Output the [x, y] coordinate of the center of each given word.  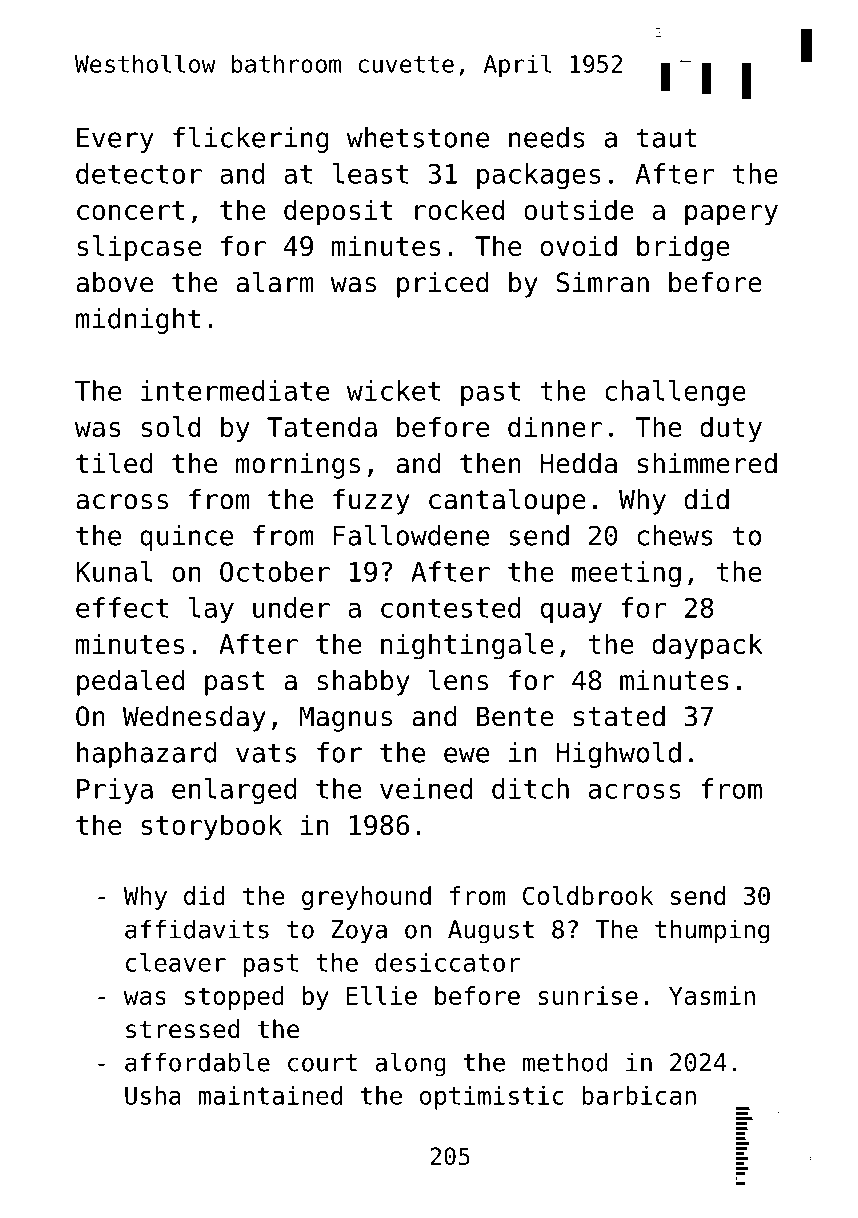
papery [731, 215]
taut [666, 138]
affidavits [197, 929]
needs [547, 137]
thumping [712, 931]
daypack [707, 646]
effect [122, 607]
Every [115, 140]
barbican [639, 1095]
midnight [138, 321]
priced [443, 285]
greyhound [366, 898]
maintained [270, 1095]
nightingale [467, 646]
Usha [153, 1095]
